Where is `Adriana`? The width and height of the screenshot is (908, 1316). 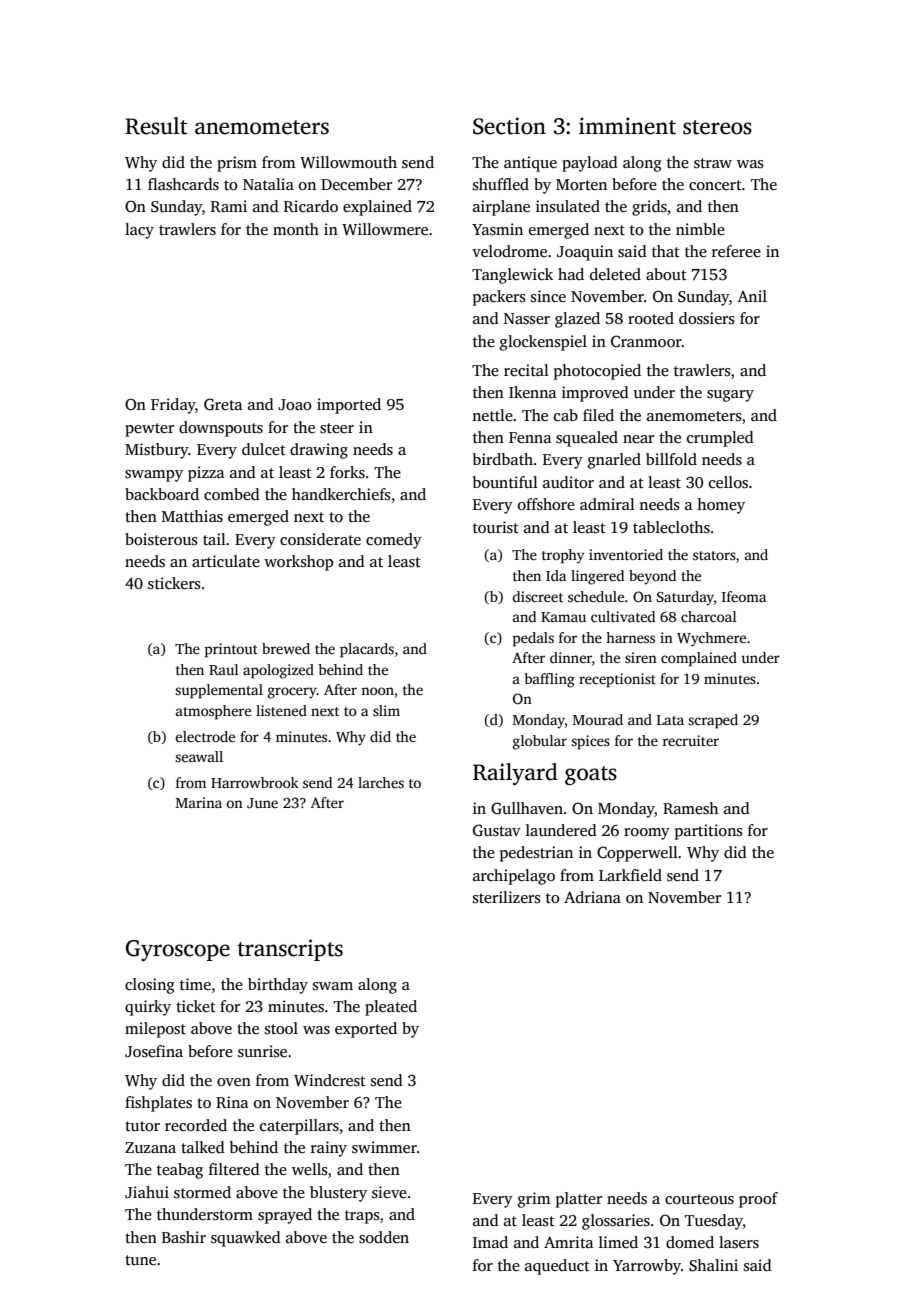 Adriana is located at coordinates (592, 897).
